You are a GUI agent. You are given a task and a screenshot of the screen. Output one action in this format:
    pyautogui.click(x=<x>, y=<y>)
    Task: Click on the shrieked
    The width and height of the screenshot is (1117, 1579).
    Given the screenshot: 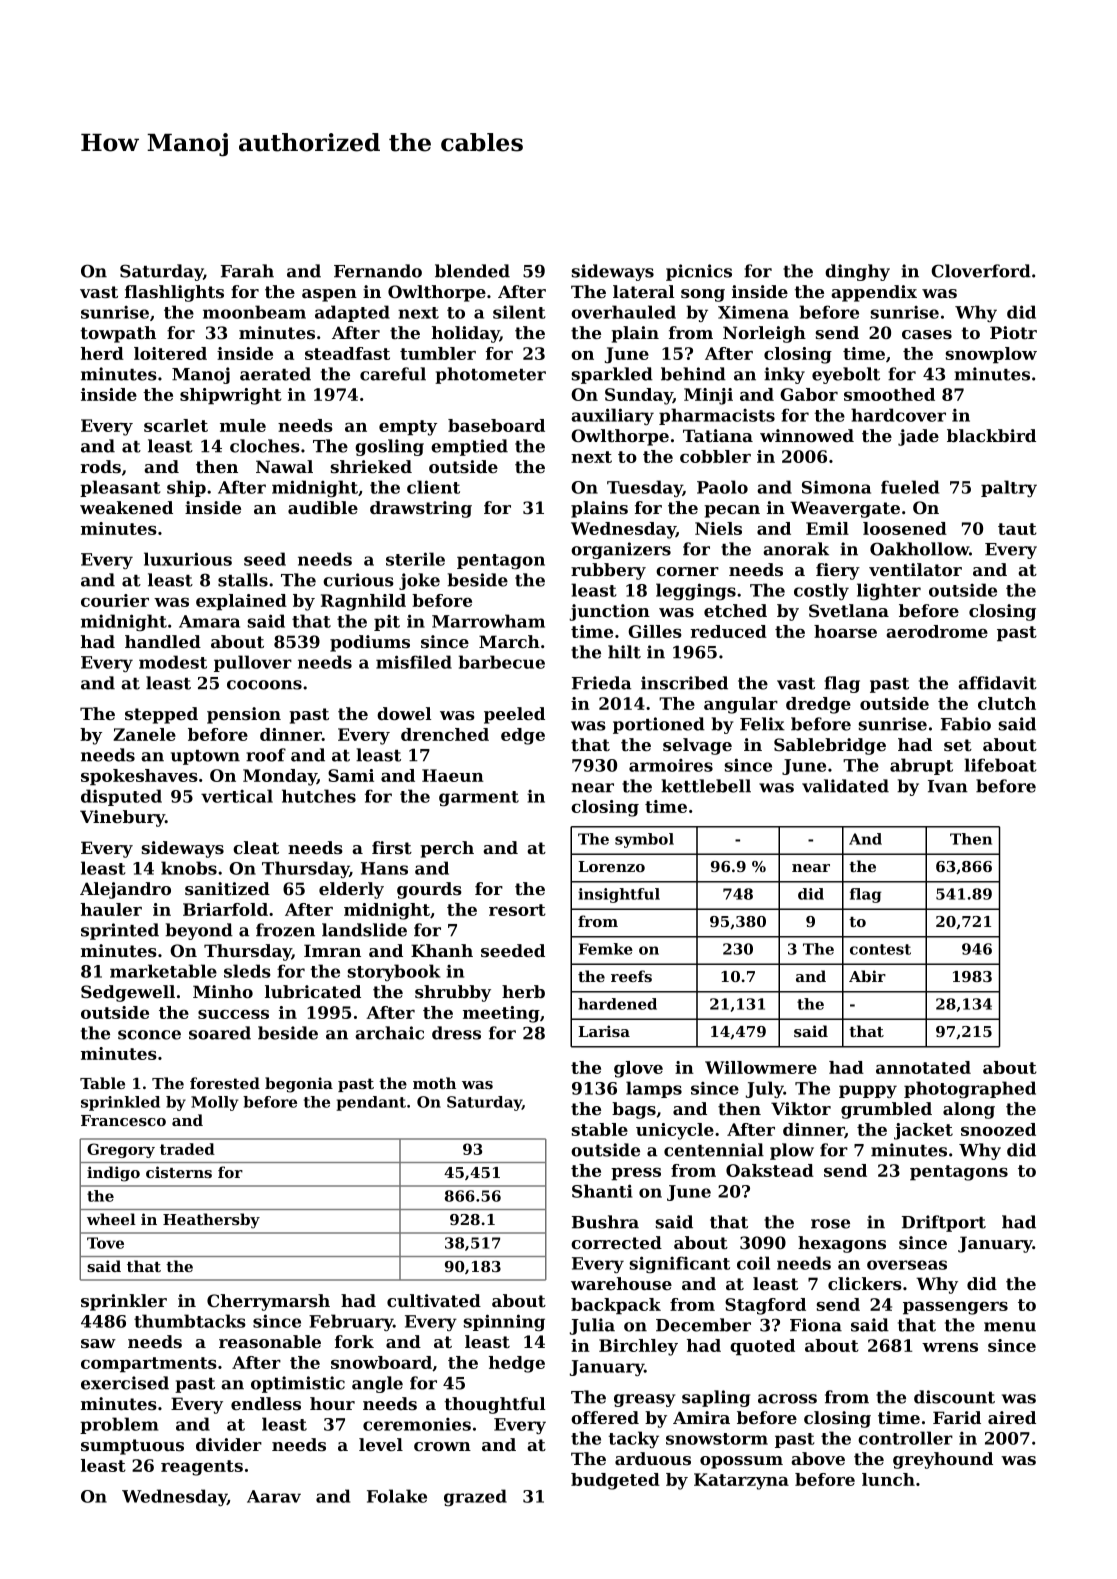 What is the action you would take?
    pyautogui.click(x=371, y=466)
